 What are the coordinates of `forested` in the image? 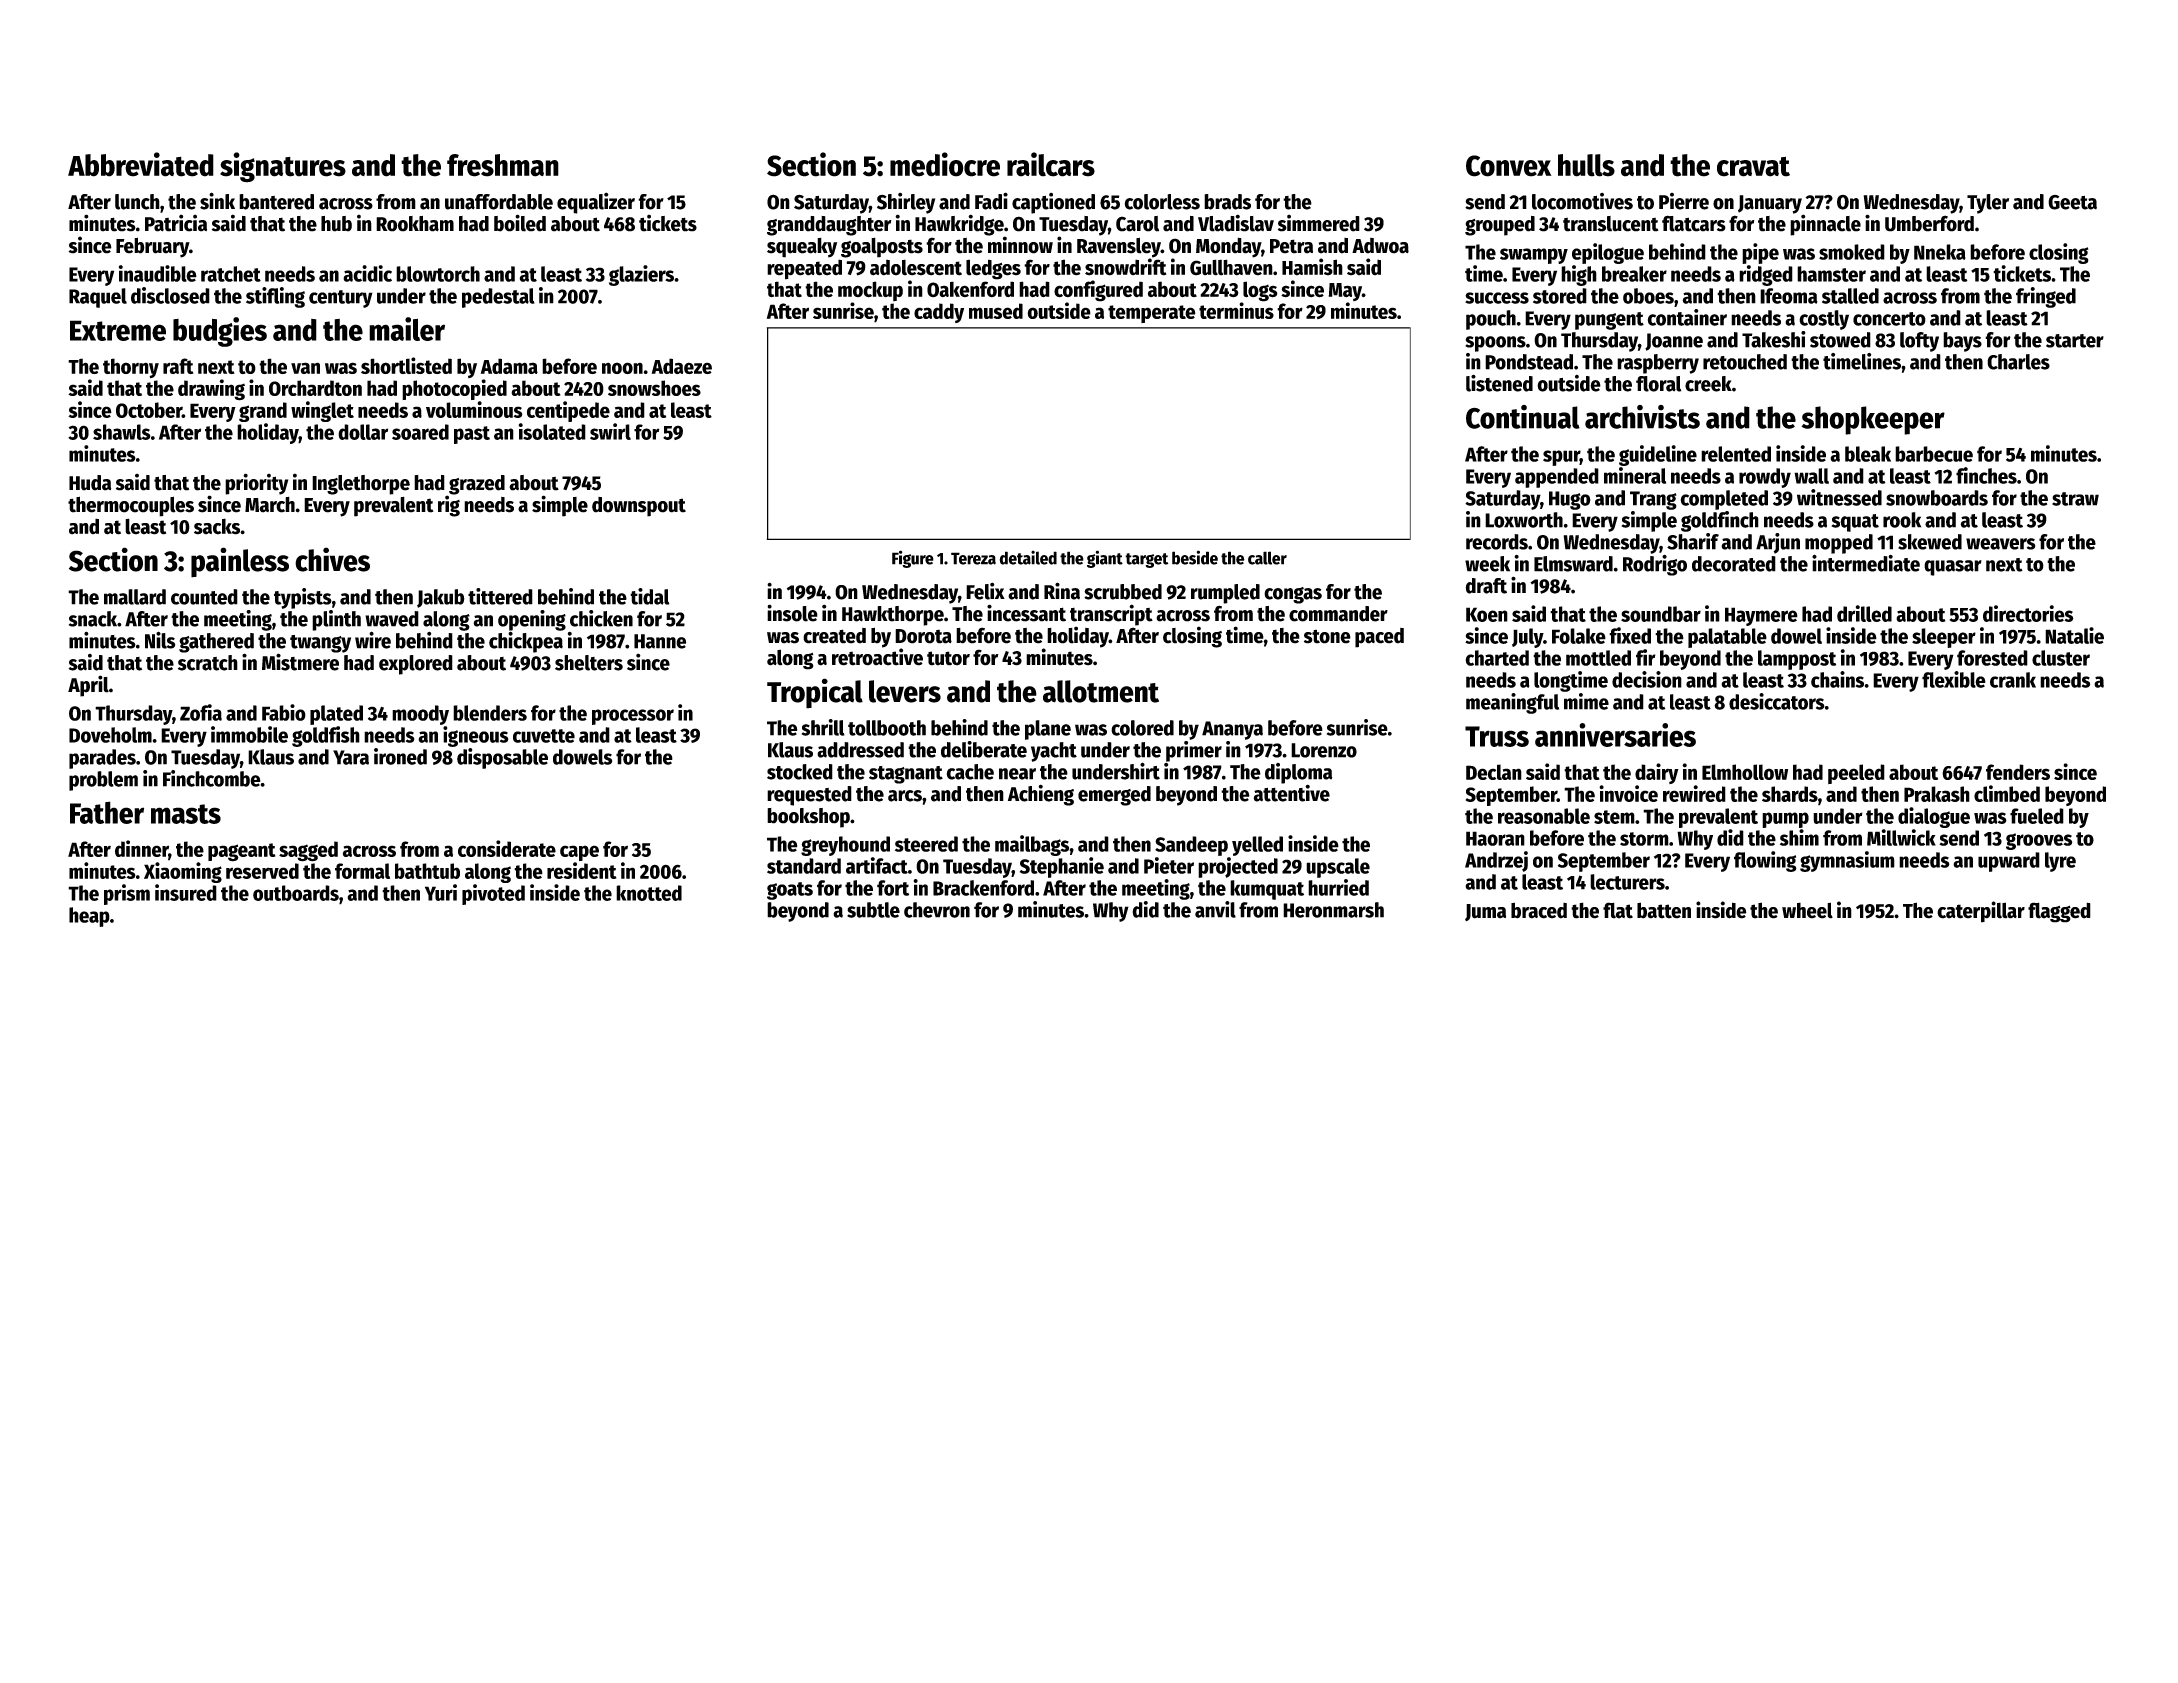 It's located at (1992, 658).
